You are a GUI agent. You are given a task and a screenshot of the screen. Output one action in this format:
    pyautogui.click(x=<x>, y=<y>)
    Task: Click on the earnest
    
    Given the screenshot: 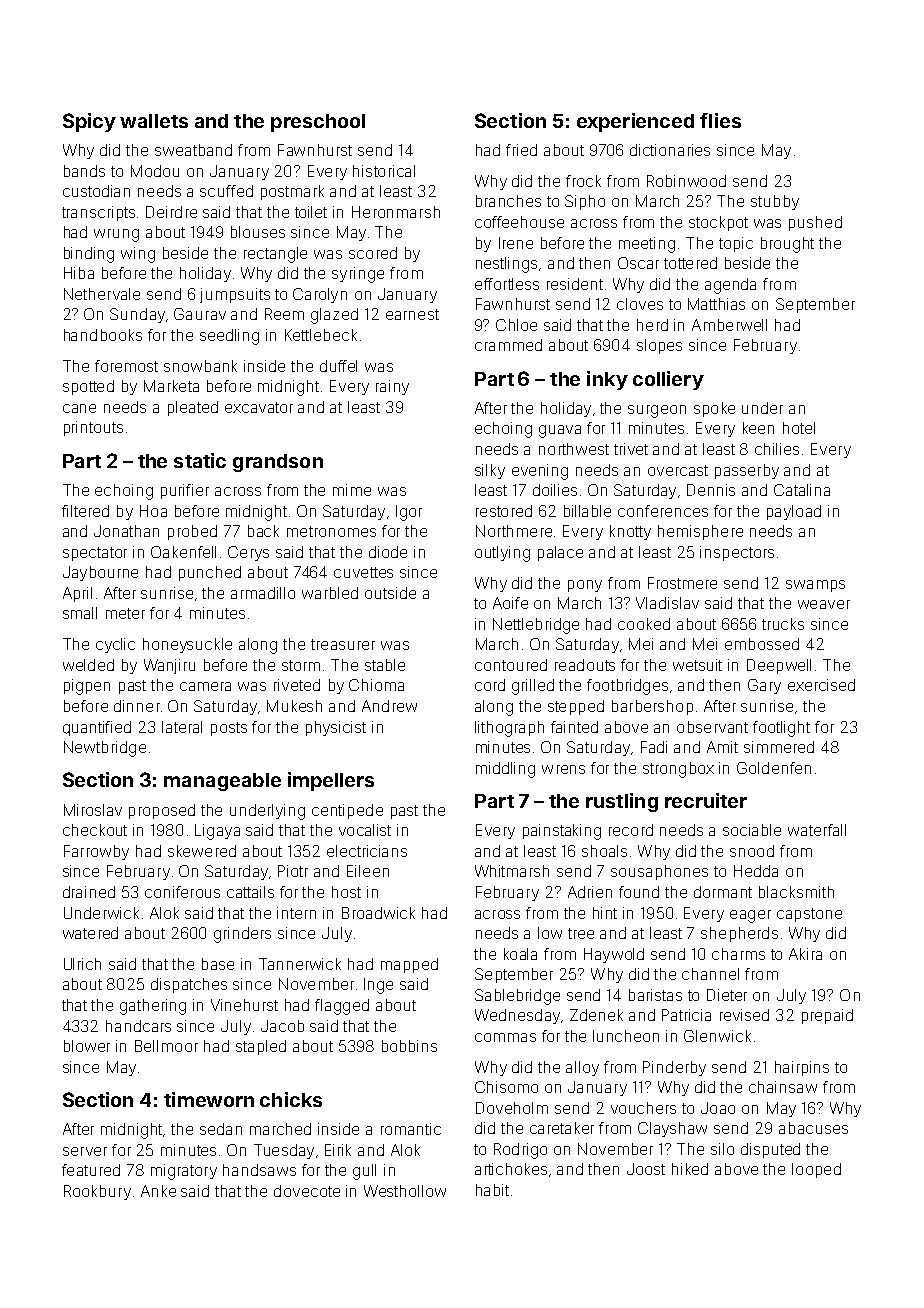 What is the action you would take?
    pyautogui.click(x=412, y=314)
